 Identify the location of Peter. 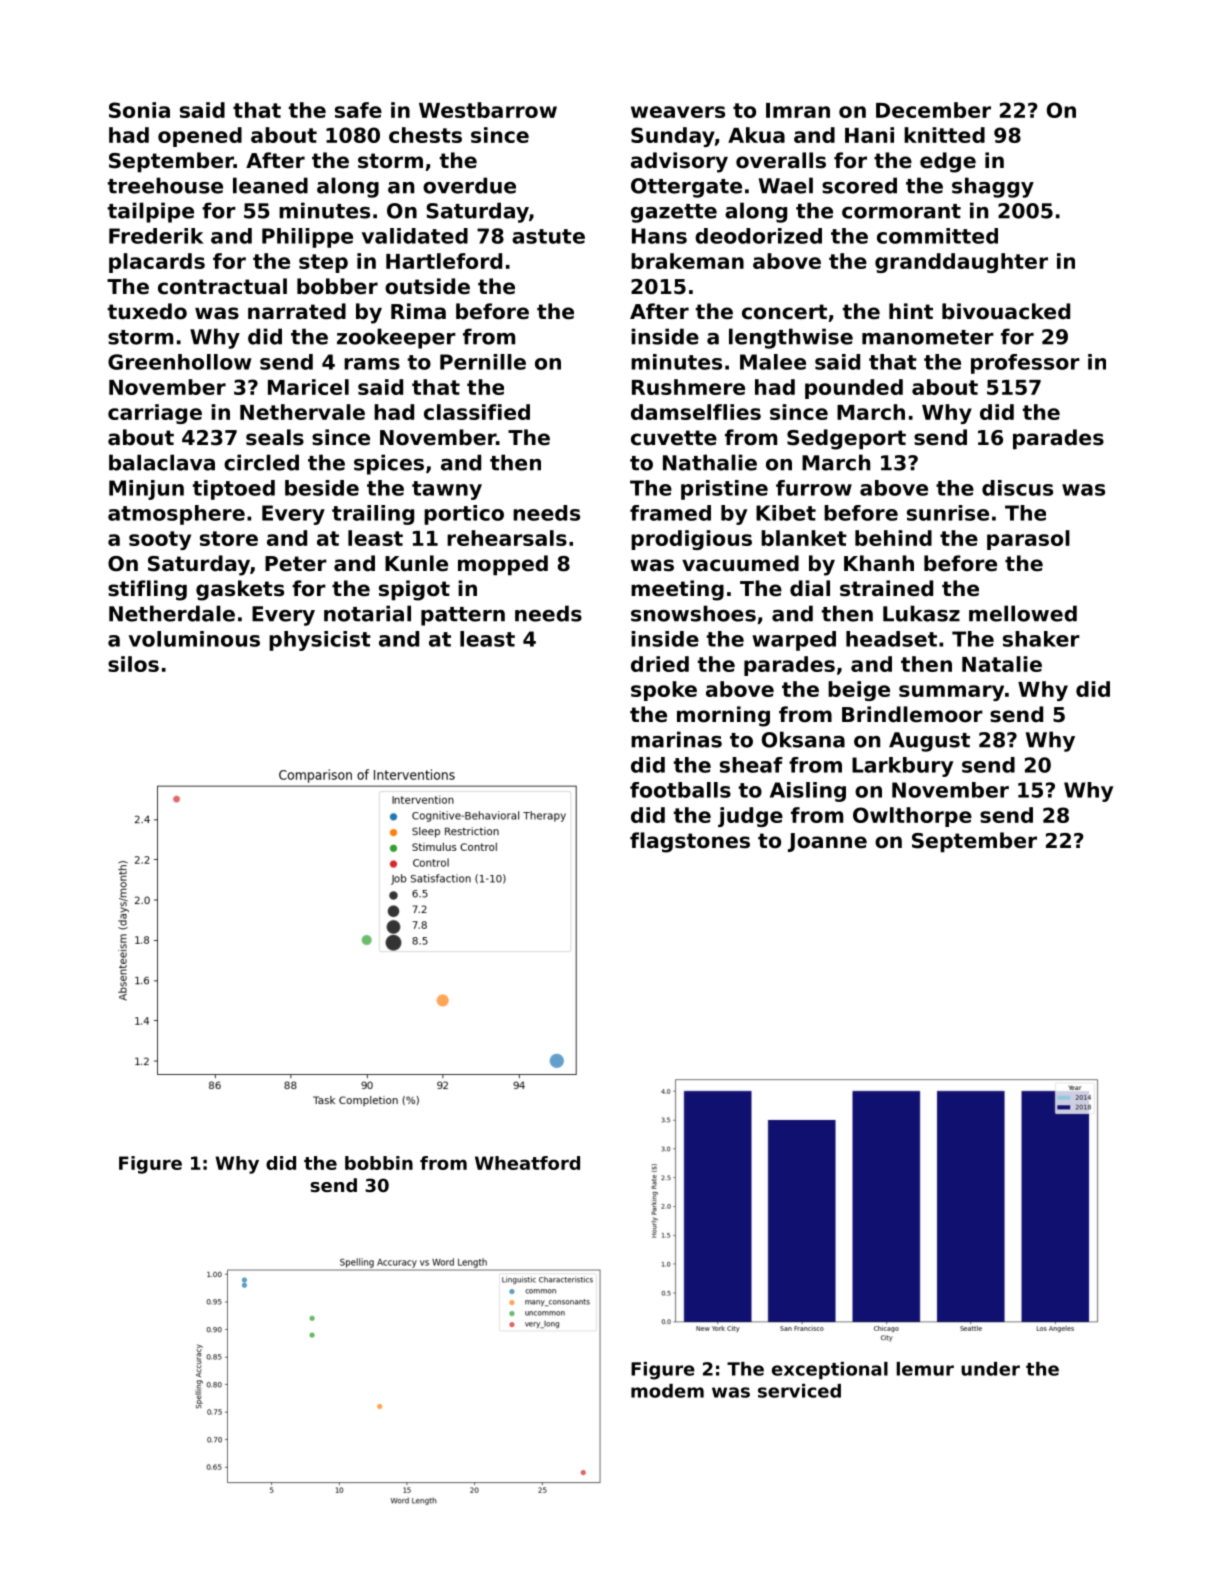
(296, 564).
